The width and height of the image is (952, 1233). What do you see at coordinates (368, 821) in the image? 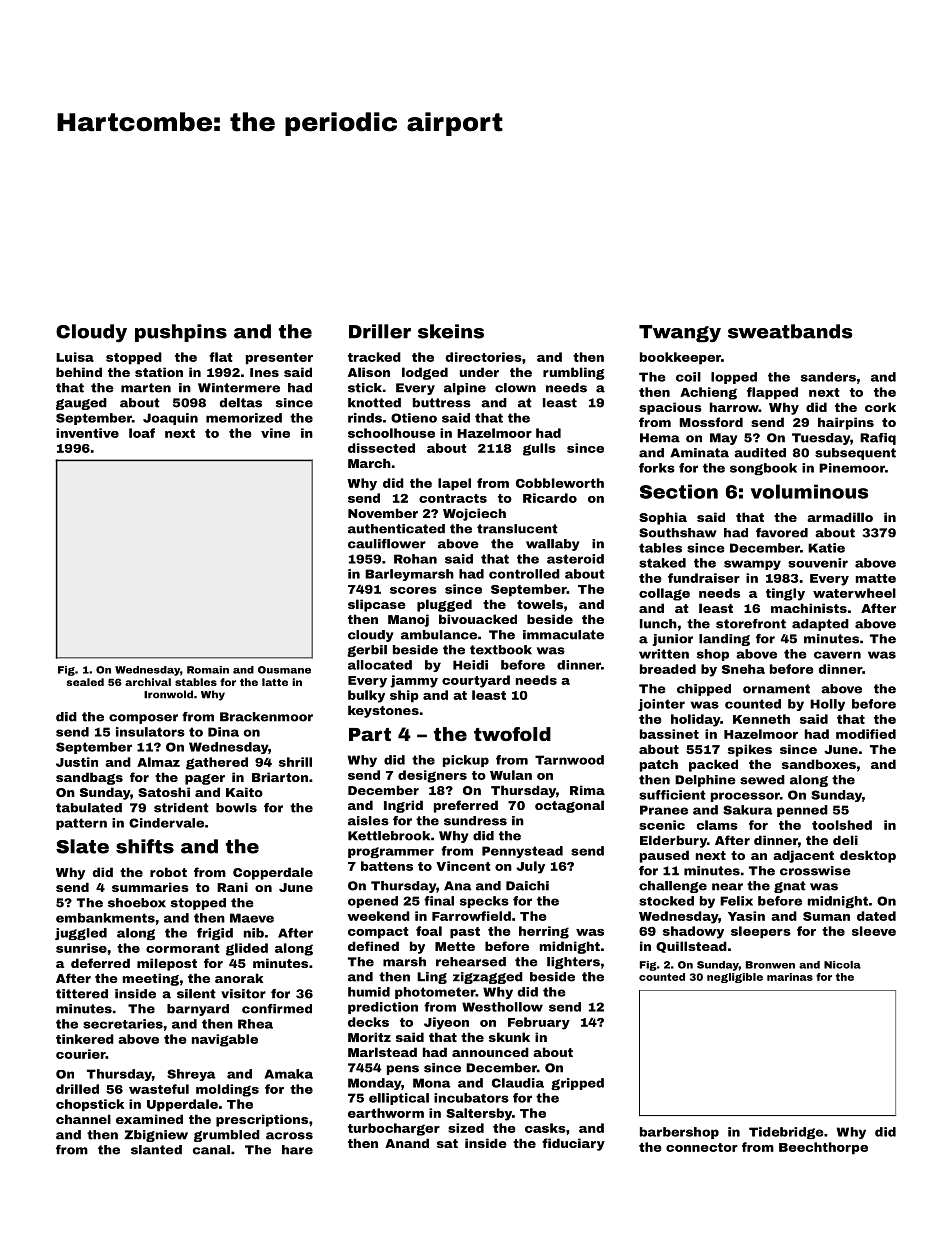
I see `aisles` at bounding box center [368, 821].
